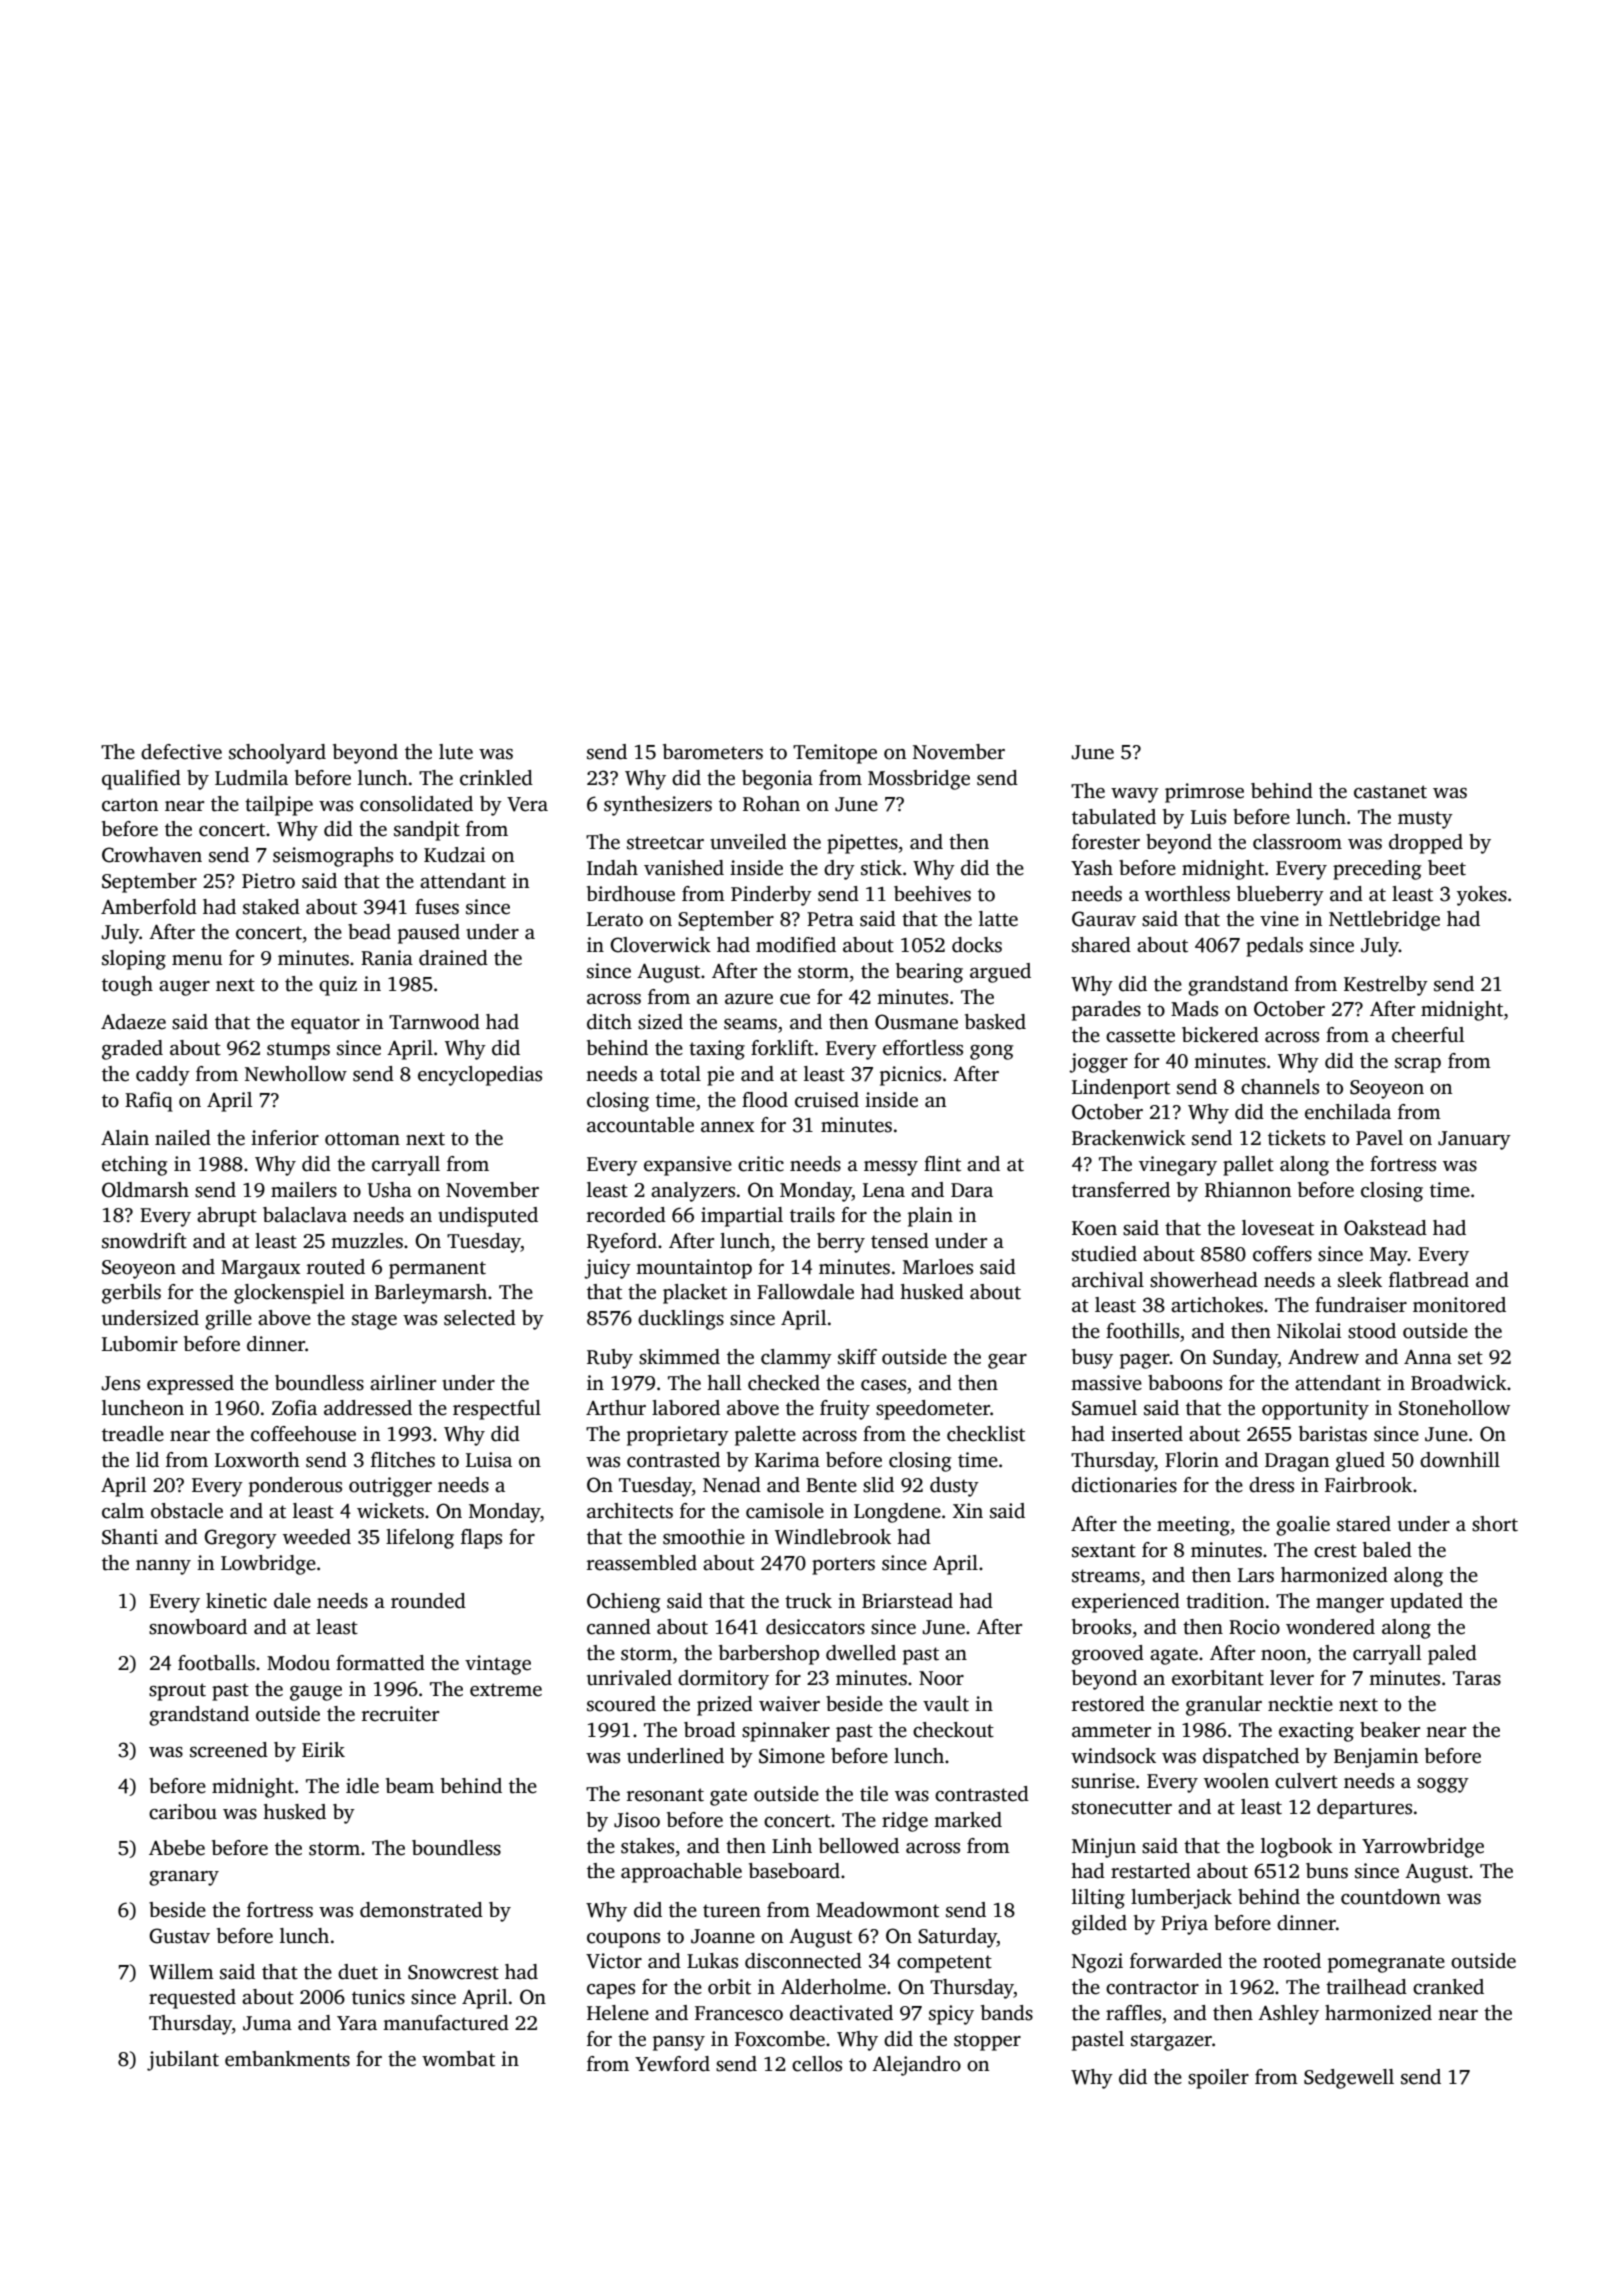  Describe the element at coordinates (900, 1241) in the screenshot. I see `tensed` at that location.
